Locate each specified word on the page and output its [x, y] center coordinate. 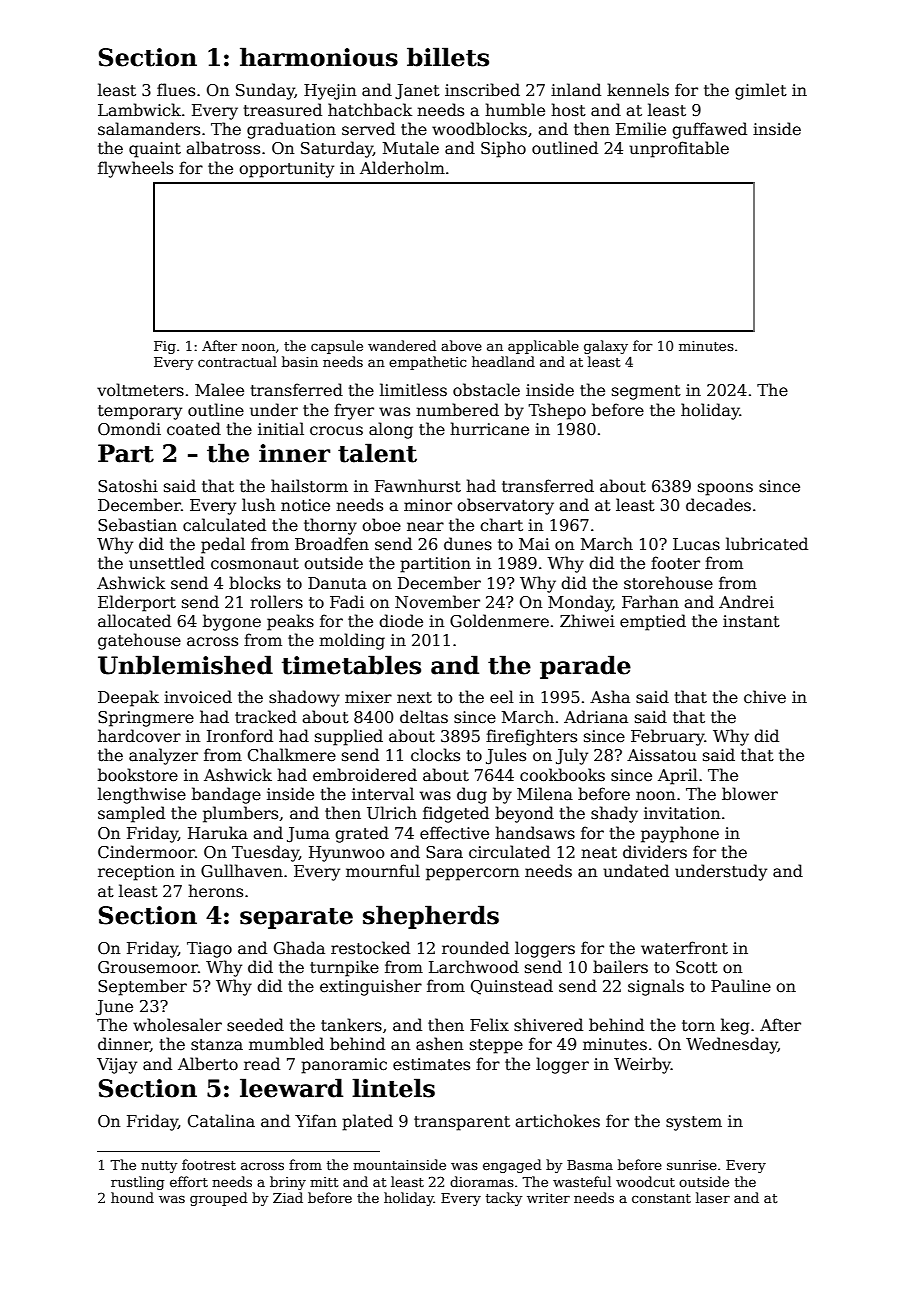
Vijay [117, 1066]
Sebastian [137, 525]
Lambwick [139, 109]
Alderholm [402, 168]
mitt [324, 1182]
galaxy [606, 347]
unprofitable [679, 149]
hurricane [489, 428]
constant [661, 1198]
